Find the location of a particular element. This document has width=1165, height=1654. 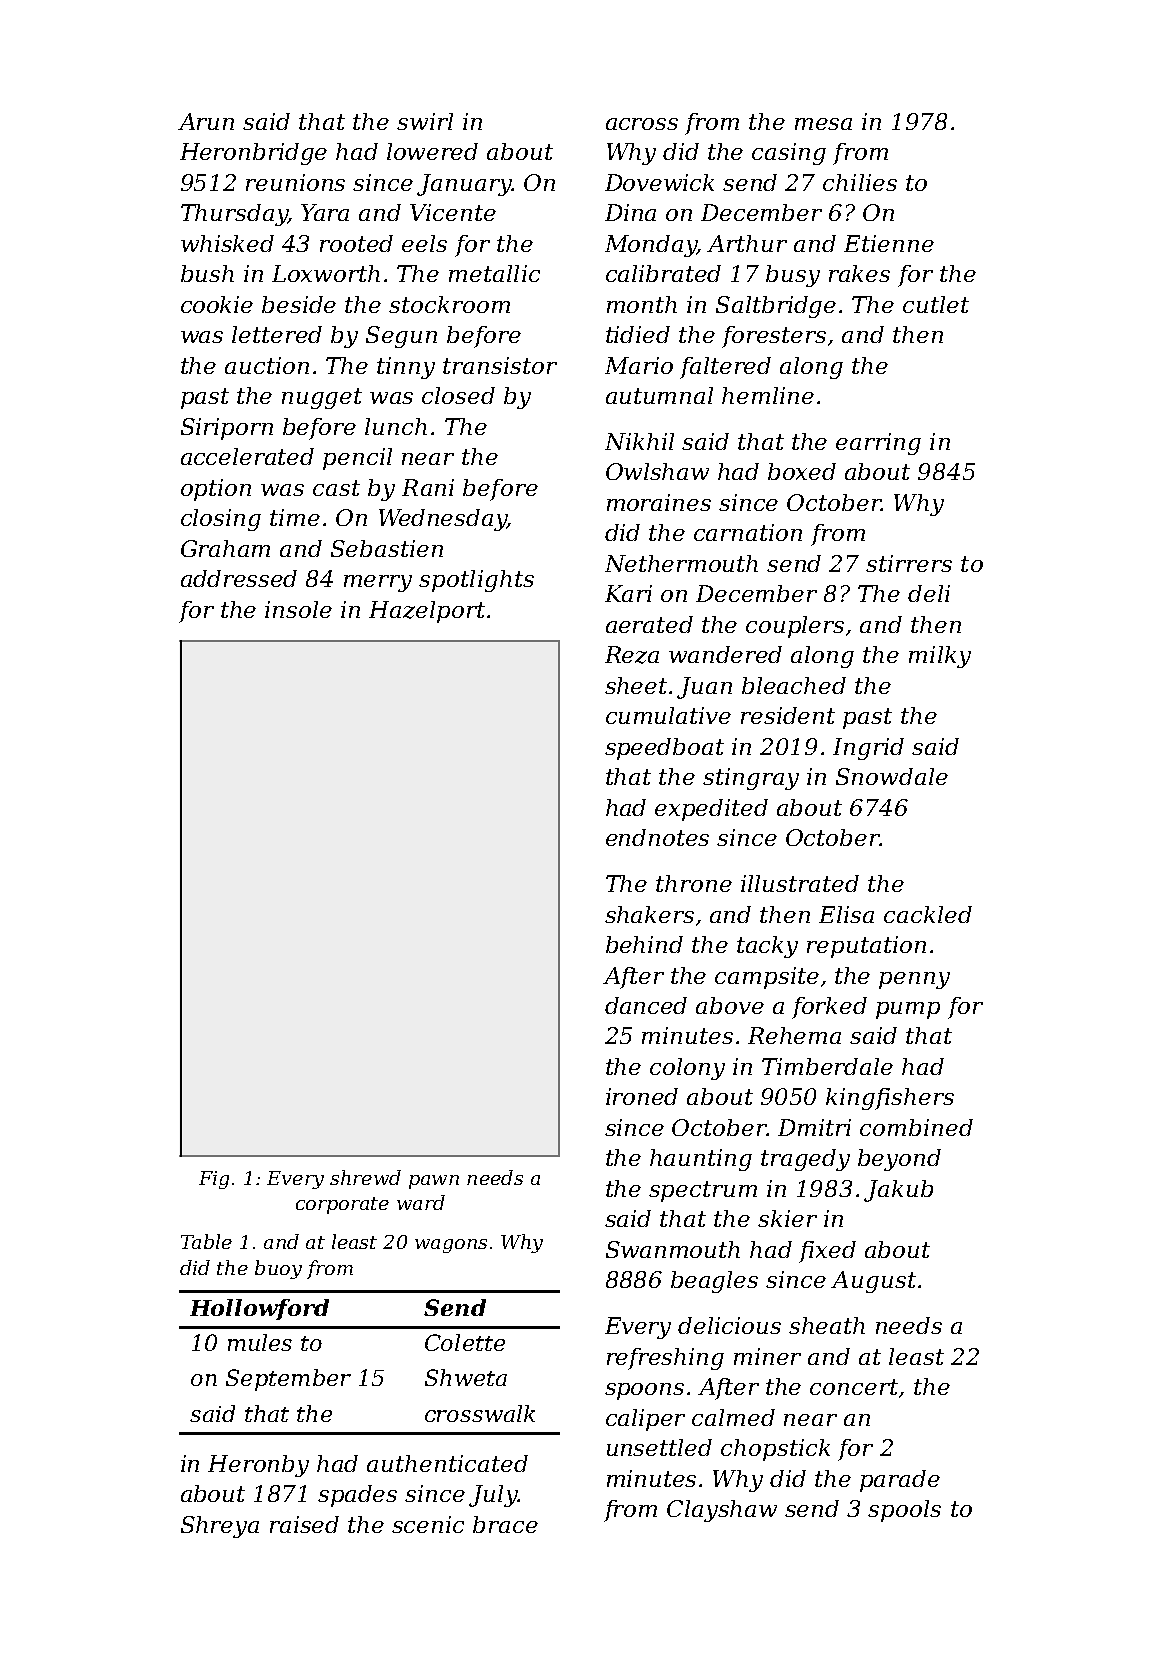

mesa is located at coordinates (823, 124).
